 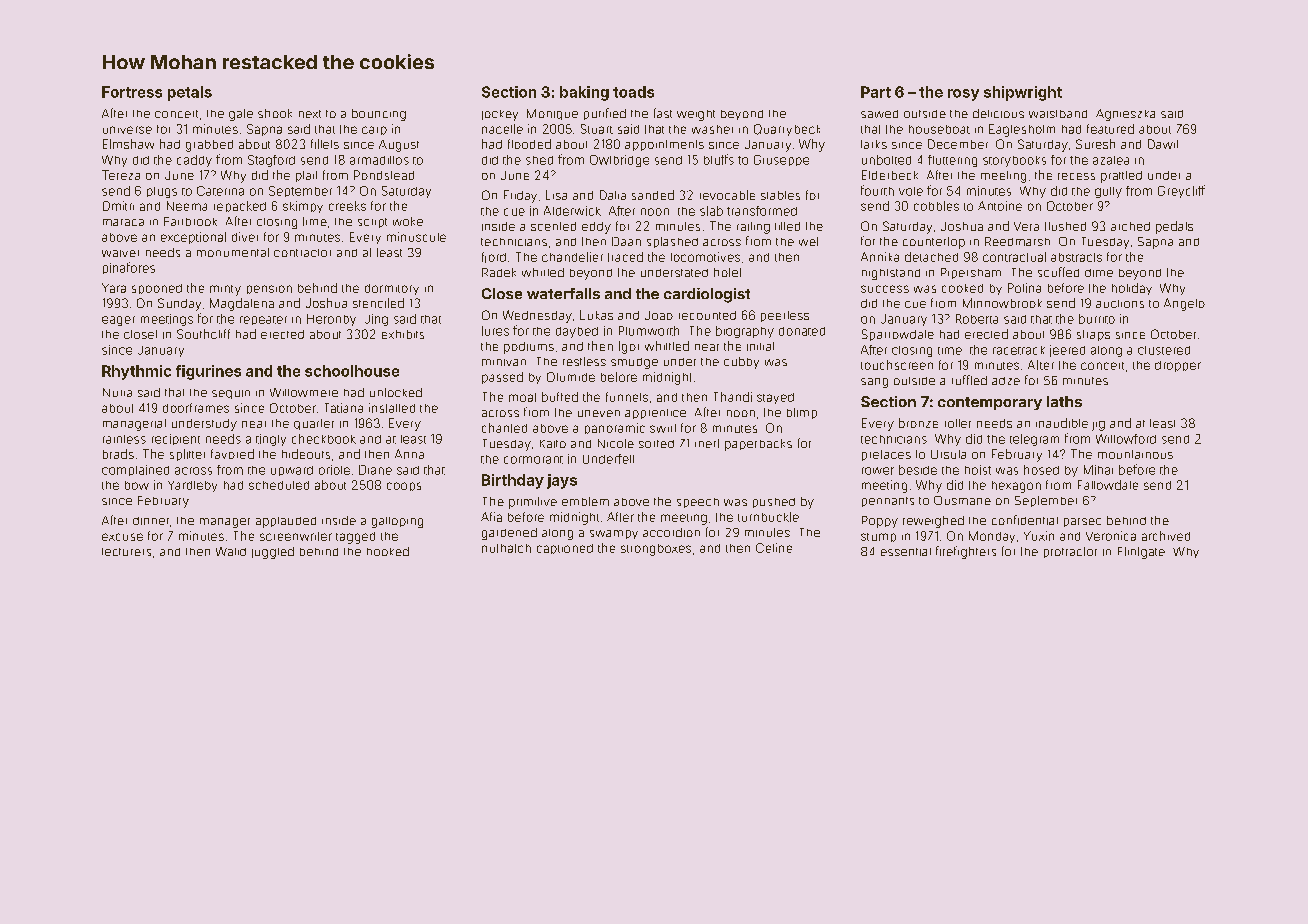 What do you see at coordinates (220, 191) in the screenshot?
I see `Caterina` at bounding box center [220, 191].
